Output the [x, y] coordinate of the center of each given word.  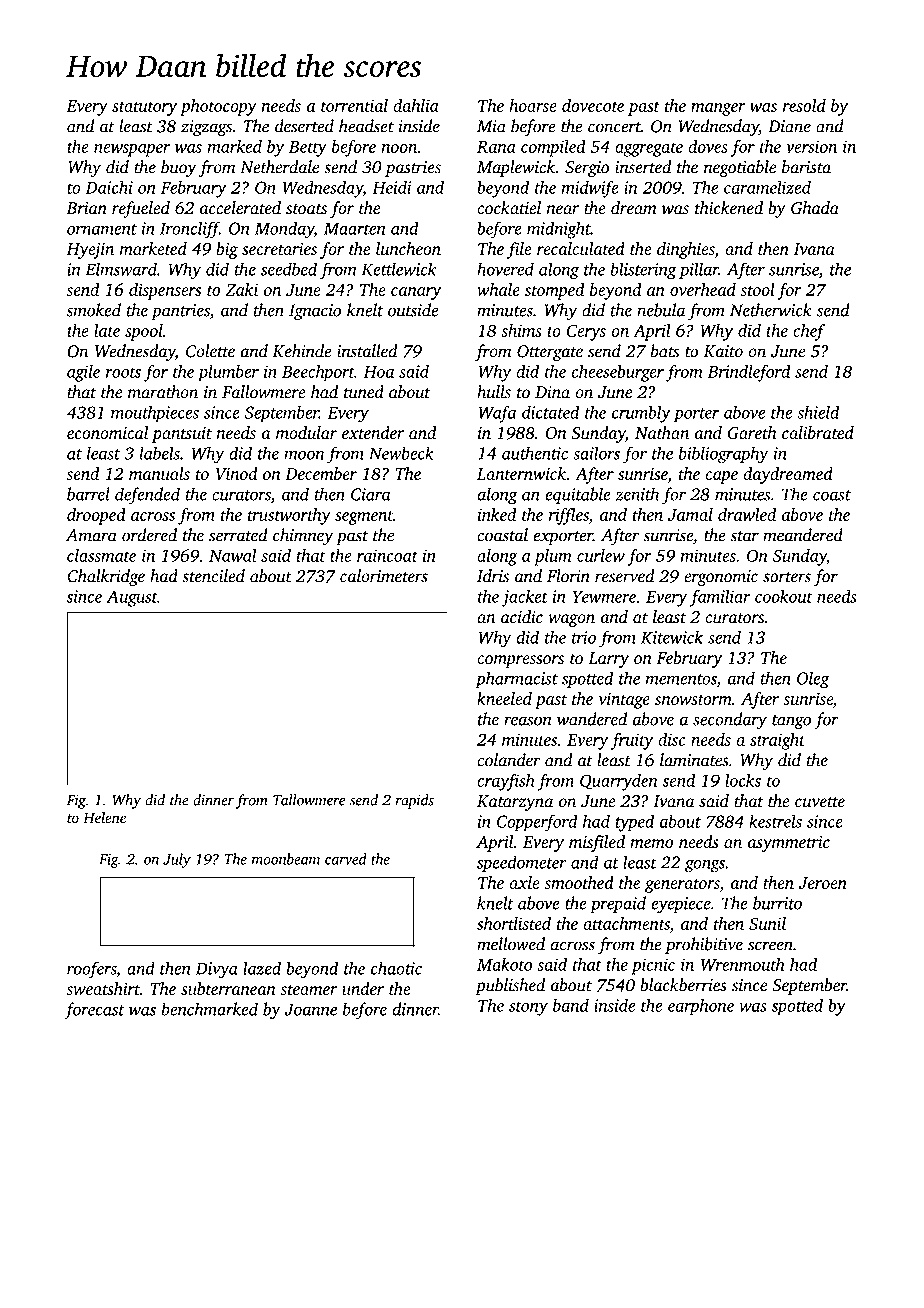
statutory [144, 108]
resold [804, 105]
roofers [91, 970]
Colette [210, 351]
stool [757, 289]
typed [634, 823]
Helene [104, 818]
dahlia [416, 105]
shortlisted [514, 923]
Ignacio [315, 312]
